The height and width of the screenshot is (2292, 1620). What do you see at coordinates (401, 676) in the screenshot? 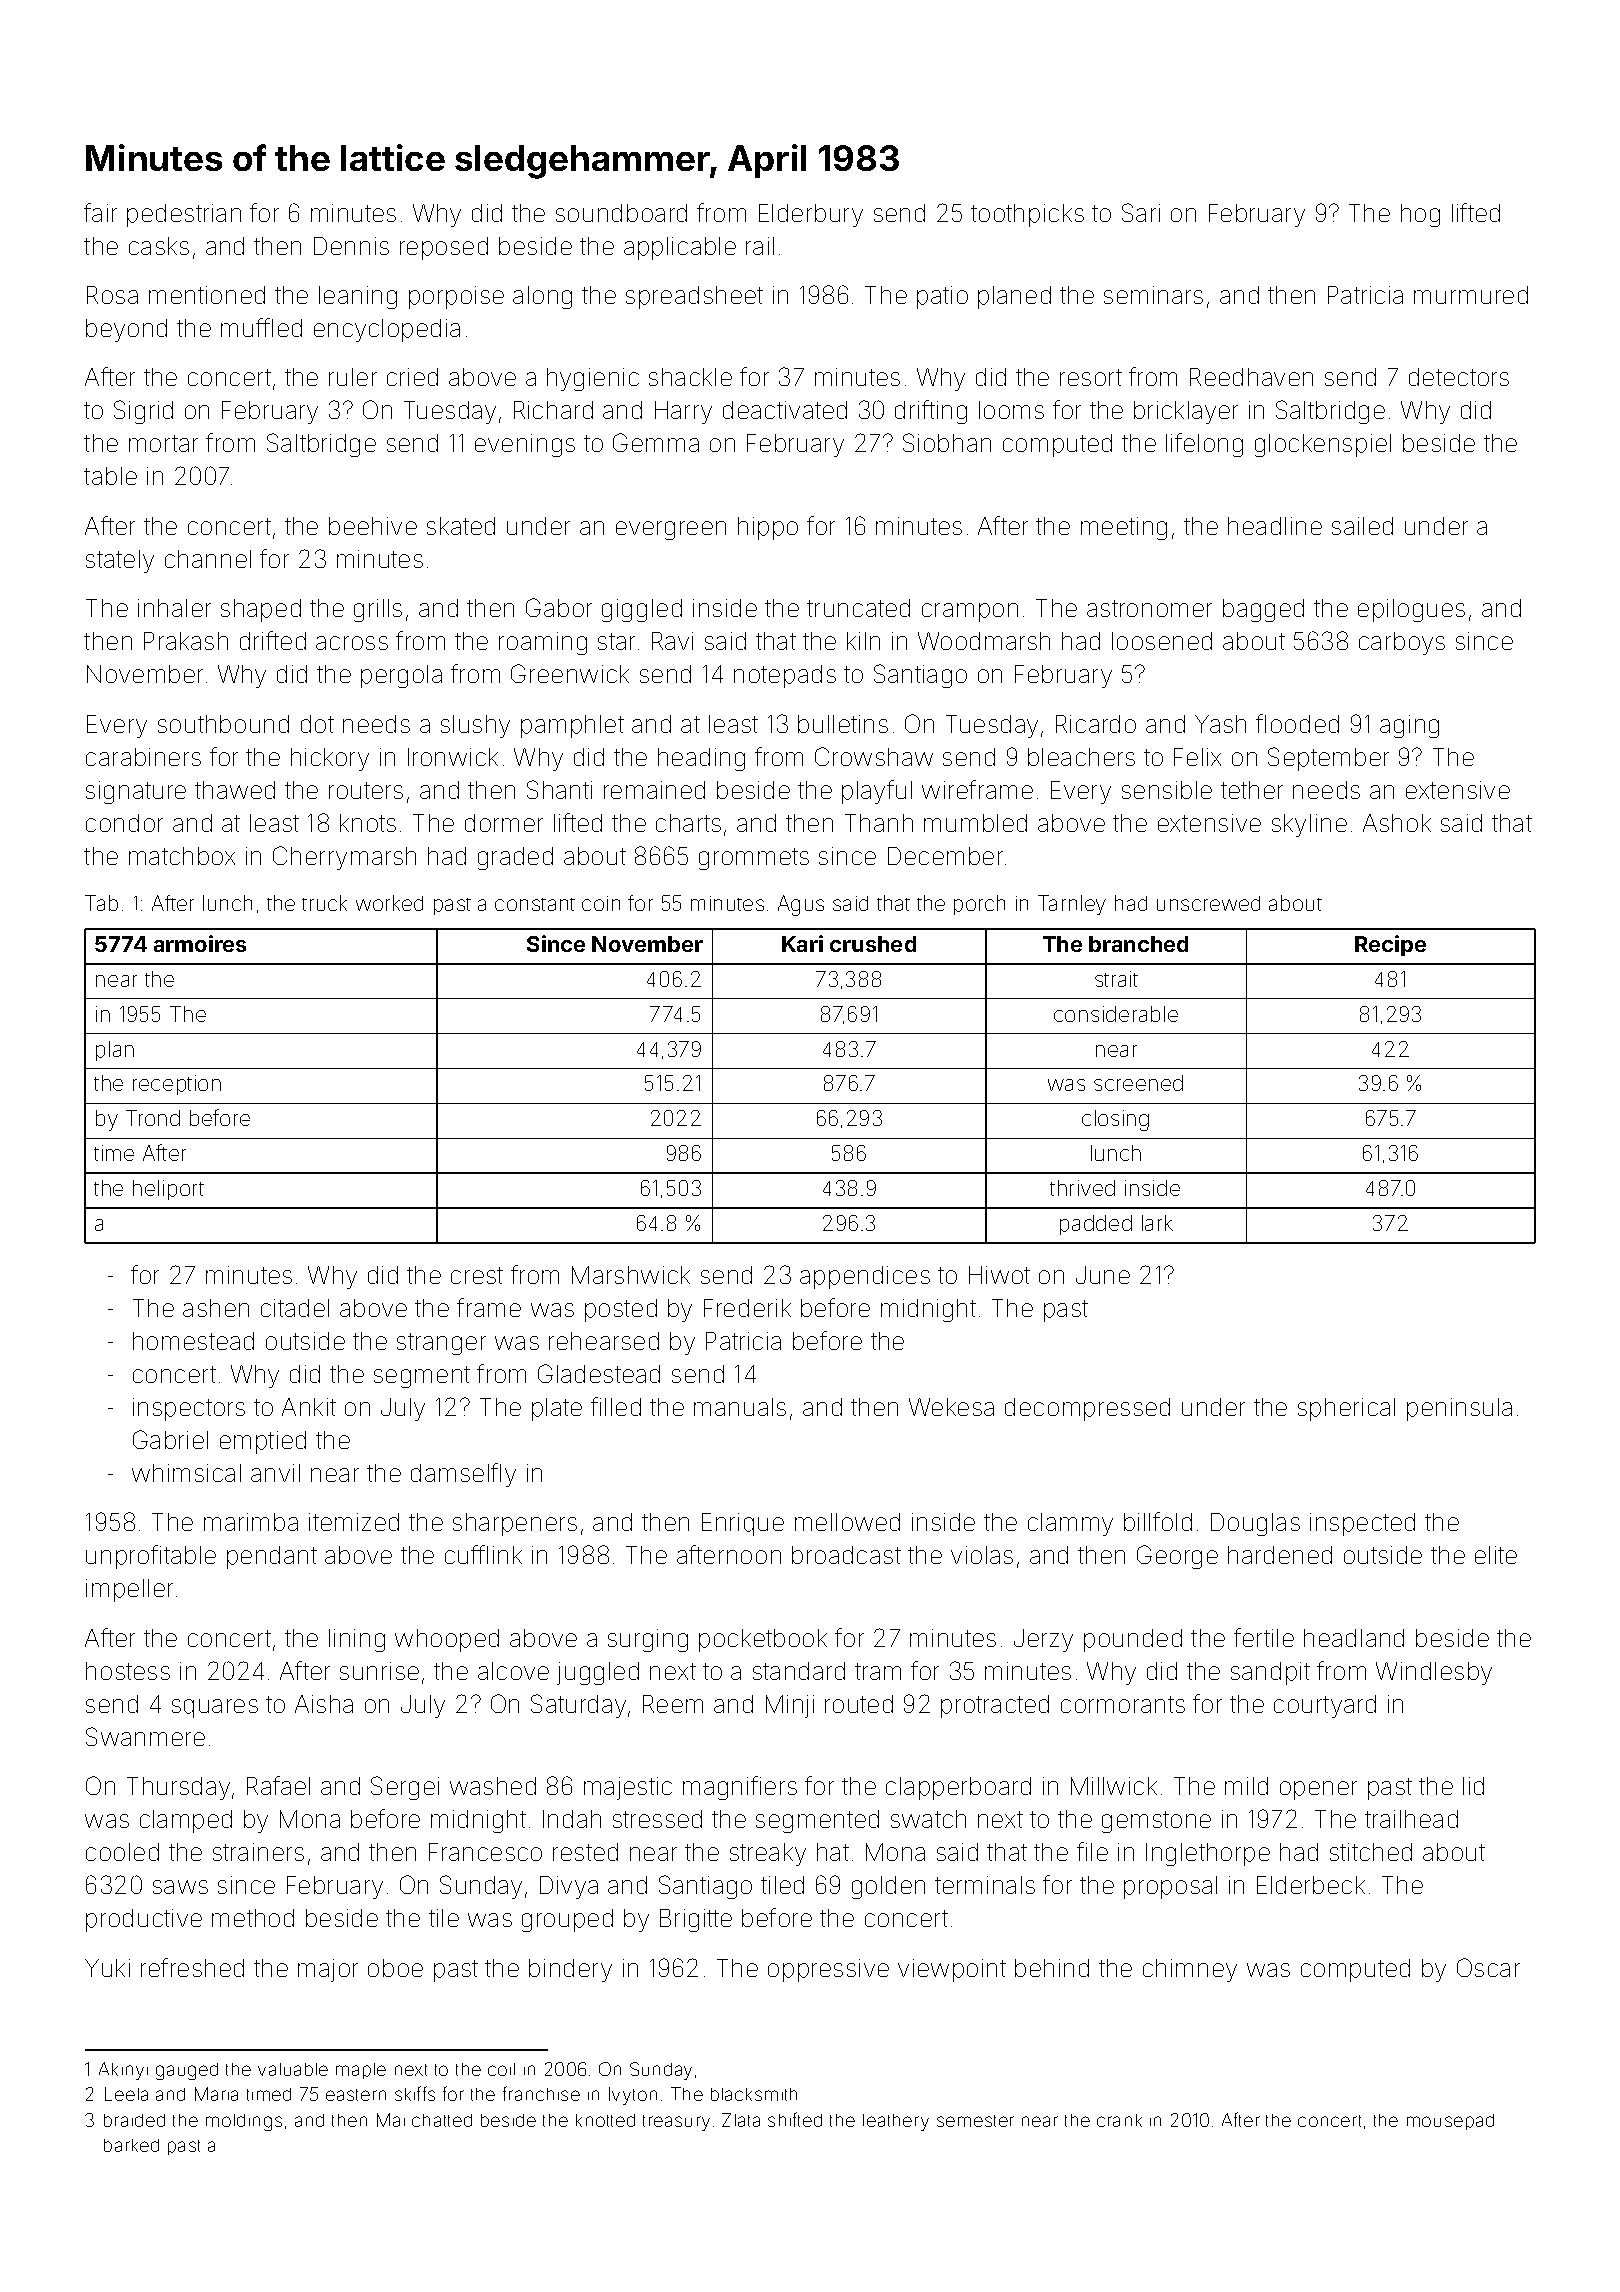
I see `pergola` at bounding box center [401, 676].
